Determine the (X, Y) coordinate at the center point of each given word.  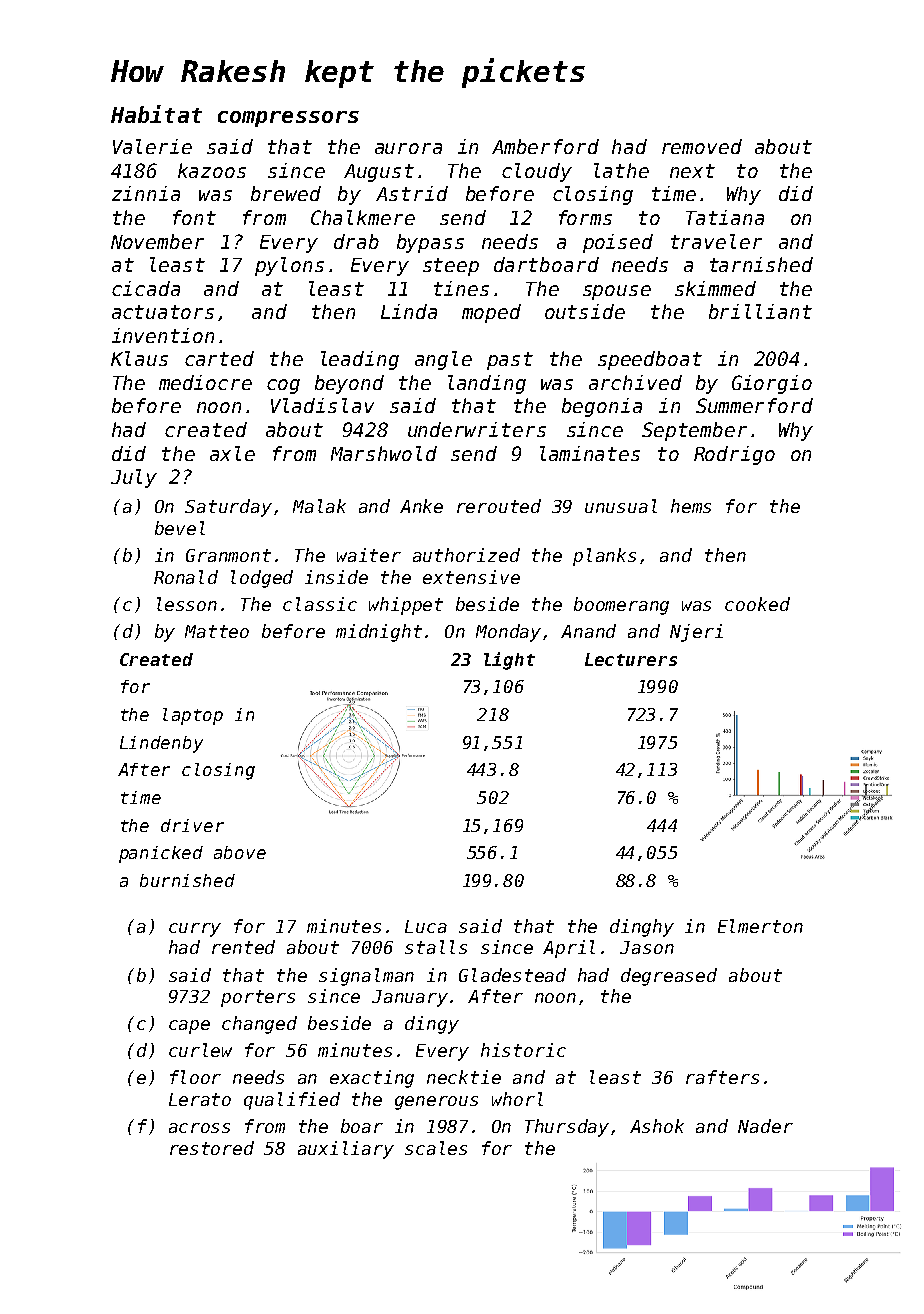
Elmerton (760, 926)
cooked (757, 604)
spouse (617, 292)
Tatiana (725, 217)
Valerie (152, 146)
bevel (180, 528)
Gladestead (512, 975)
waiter (369, 555)
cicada (146, 288)
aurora (408, 148)
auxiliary (346, 1150)
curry (195, 930)
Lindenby (161, 744)
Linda (409, 311)
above (240, 852)
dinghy (642, 928)
